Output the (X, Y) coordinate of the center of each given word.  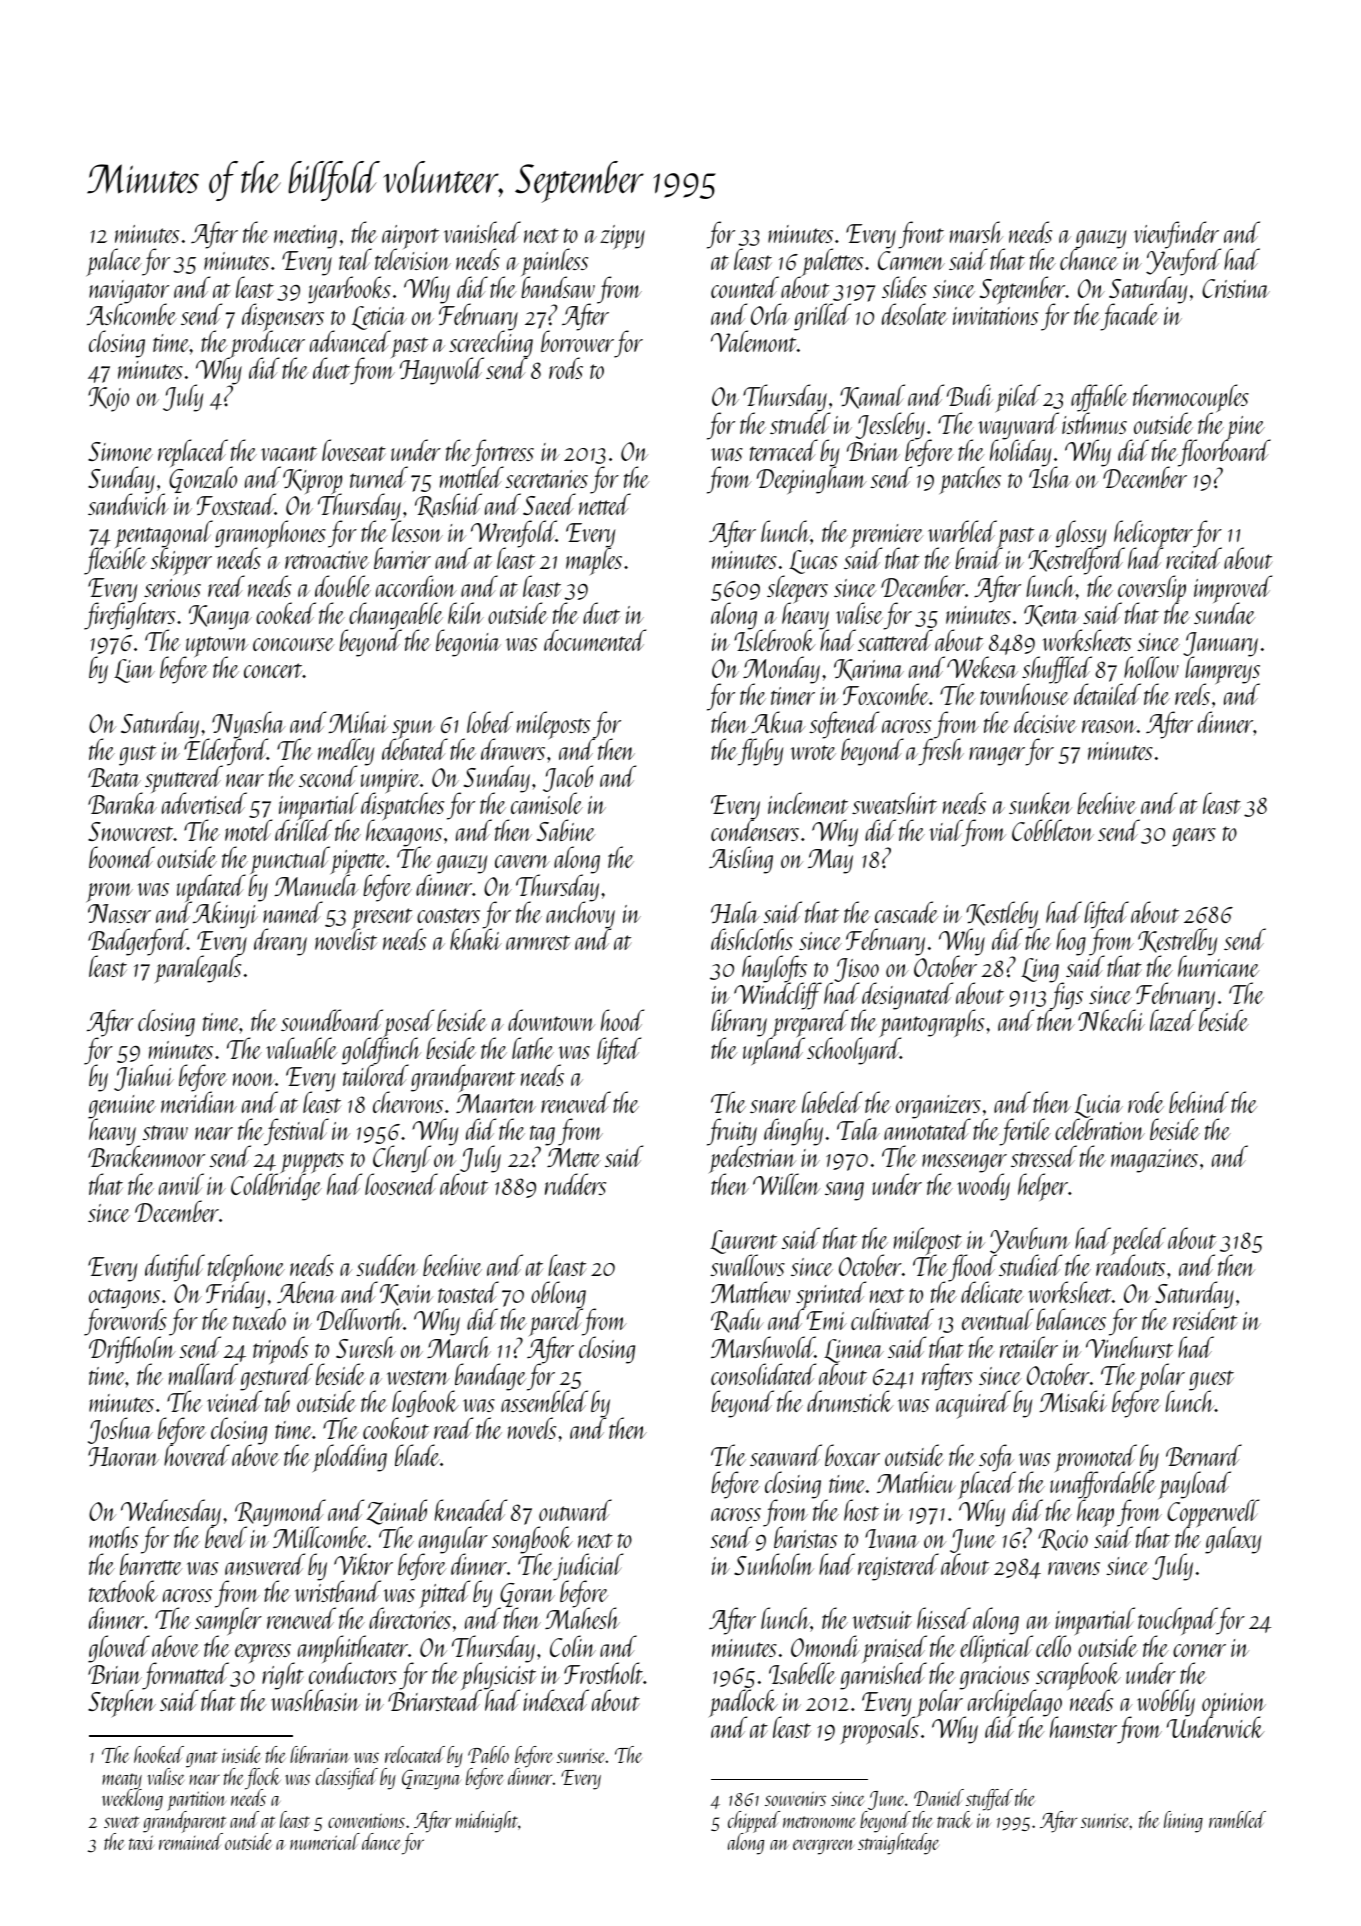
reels (1192, 694)
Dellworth (360, 1319)
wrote (813, 752)
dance (381, 1841)
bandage (489, 1377)
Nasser (119, 913)
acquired (973, 1405)
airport (410, 237)
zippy (622, 237)
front (921, 235)
